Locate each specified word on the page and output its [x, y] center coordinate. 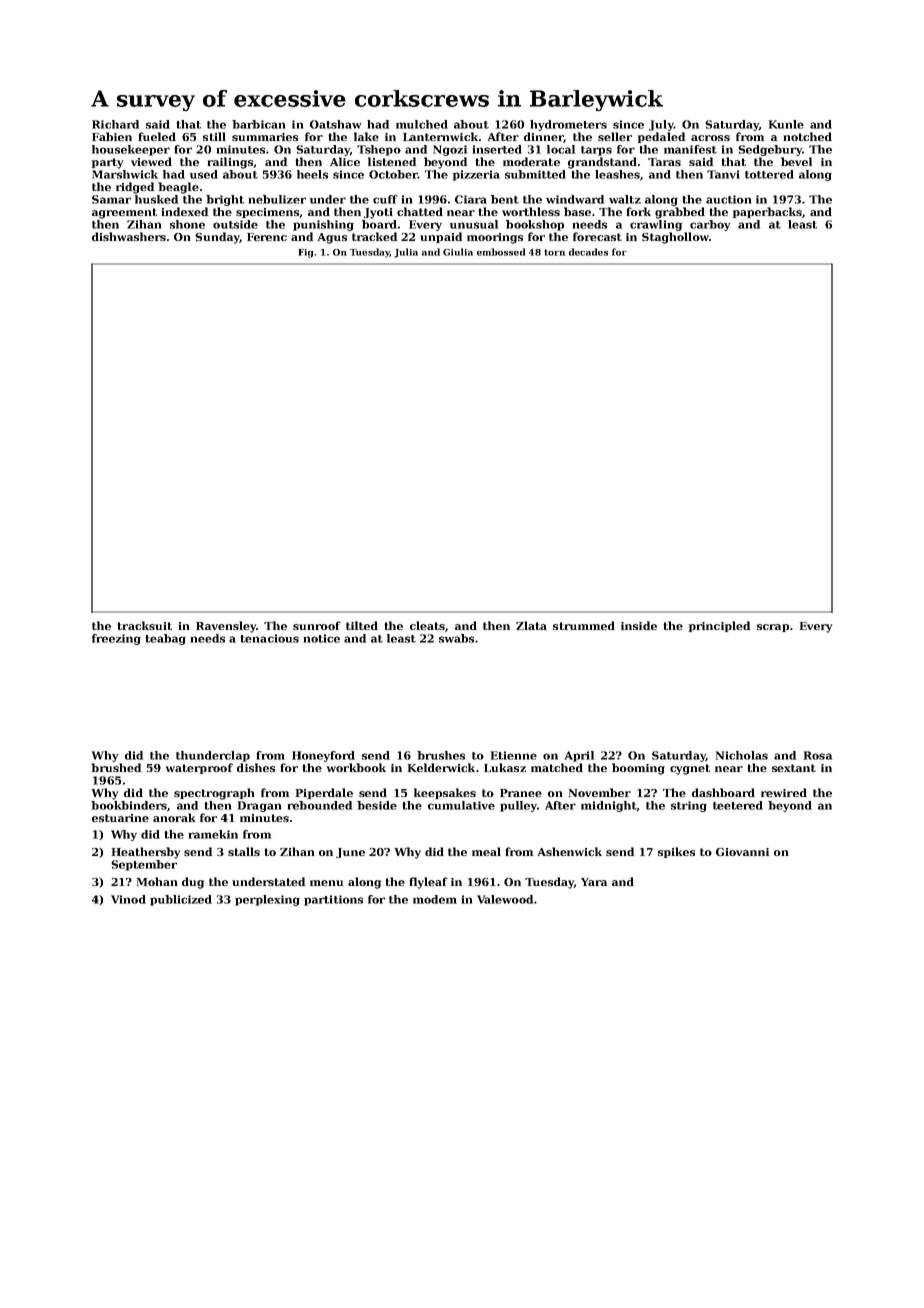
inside [639, 625]
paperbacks [767, 212]
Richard [115, 124]
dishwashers [129, 236]
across [710, 138]
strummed [584, 625]
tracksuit [144, 625]
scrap [773, 628]
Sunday [217, 238]
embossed [501, 252]
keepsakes [445, 793]
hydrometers [568, 125]
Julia [406, 253]
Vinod [128, 899]
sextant [794, 768]
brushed [116, 767]
